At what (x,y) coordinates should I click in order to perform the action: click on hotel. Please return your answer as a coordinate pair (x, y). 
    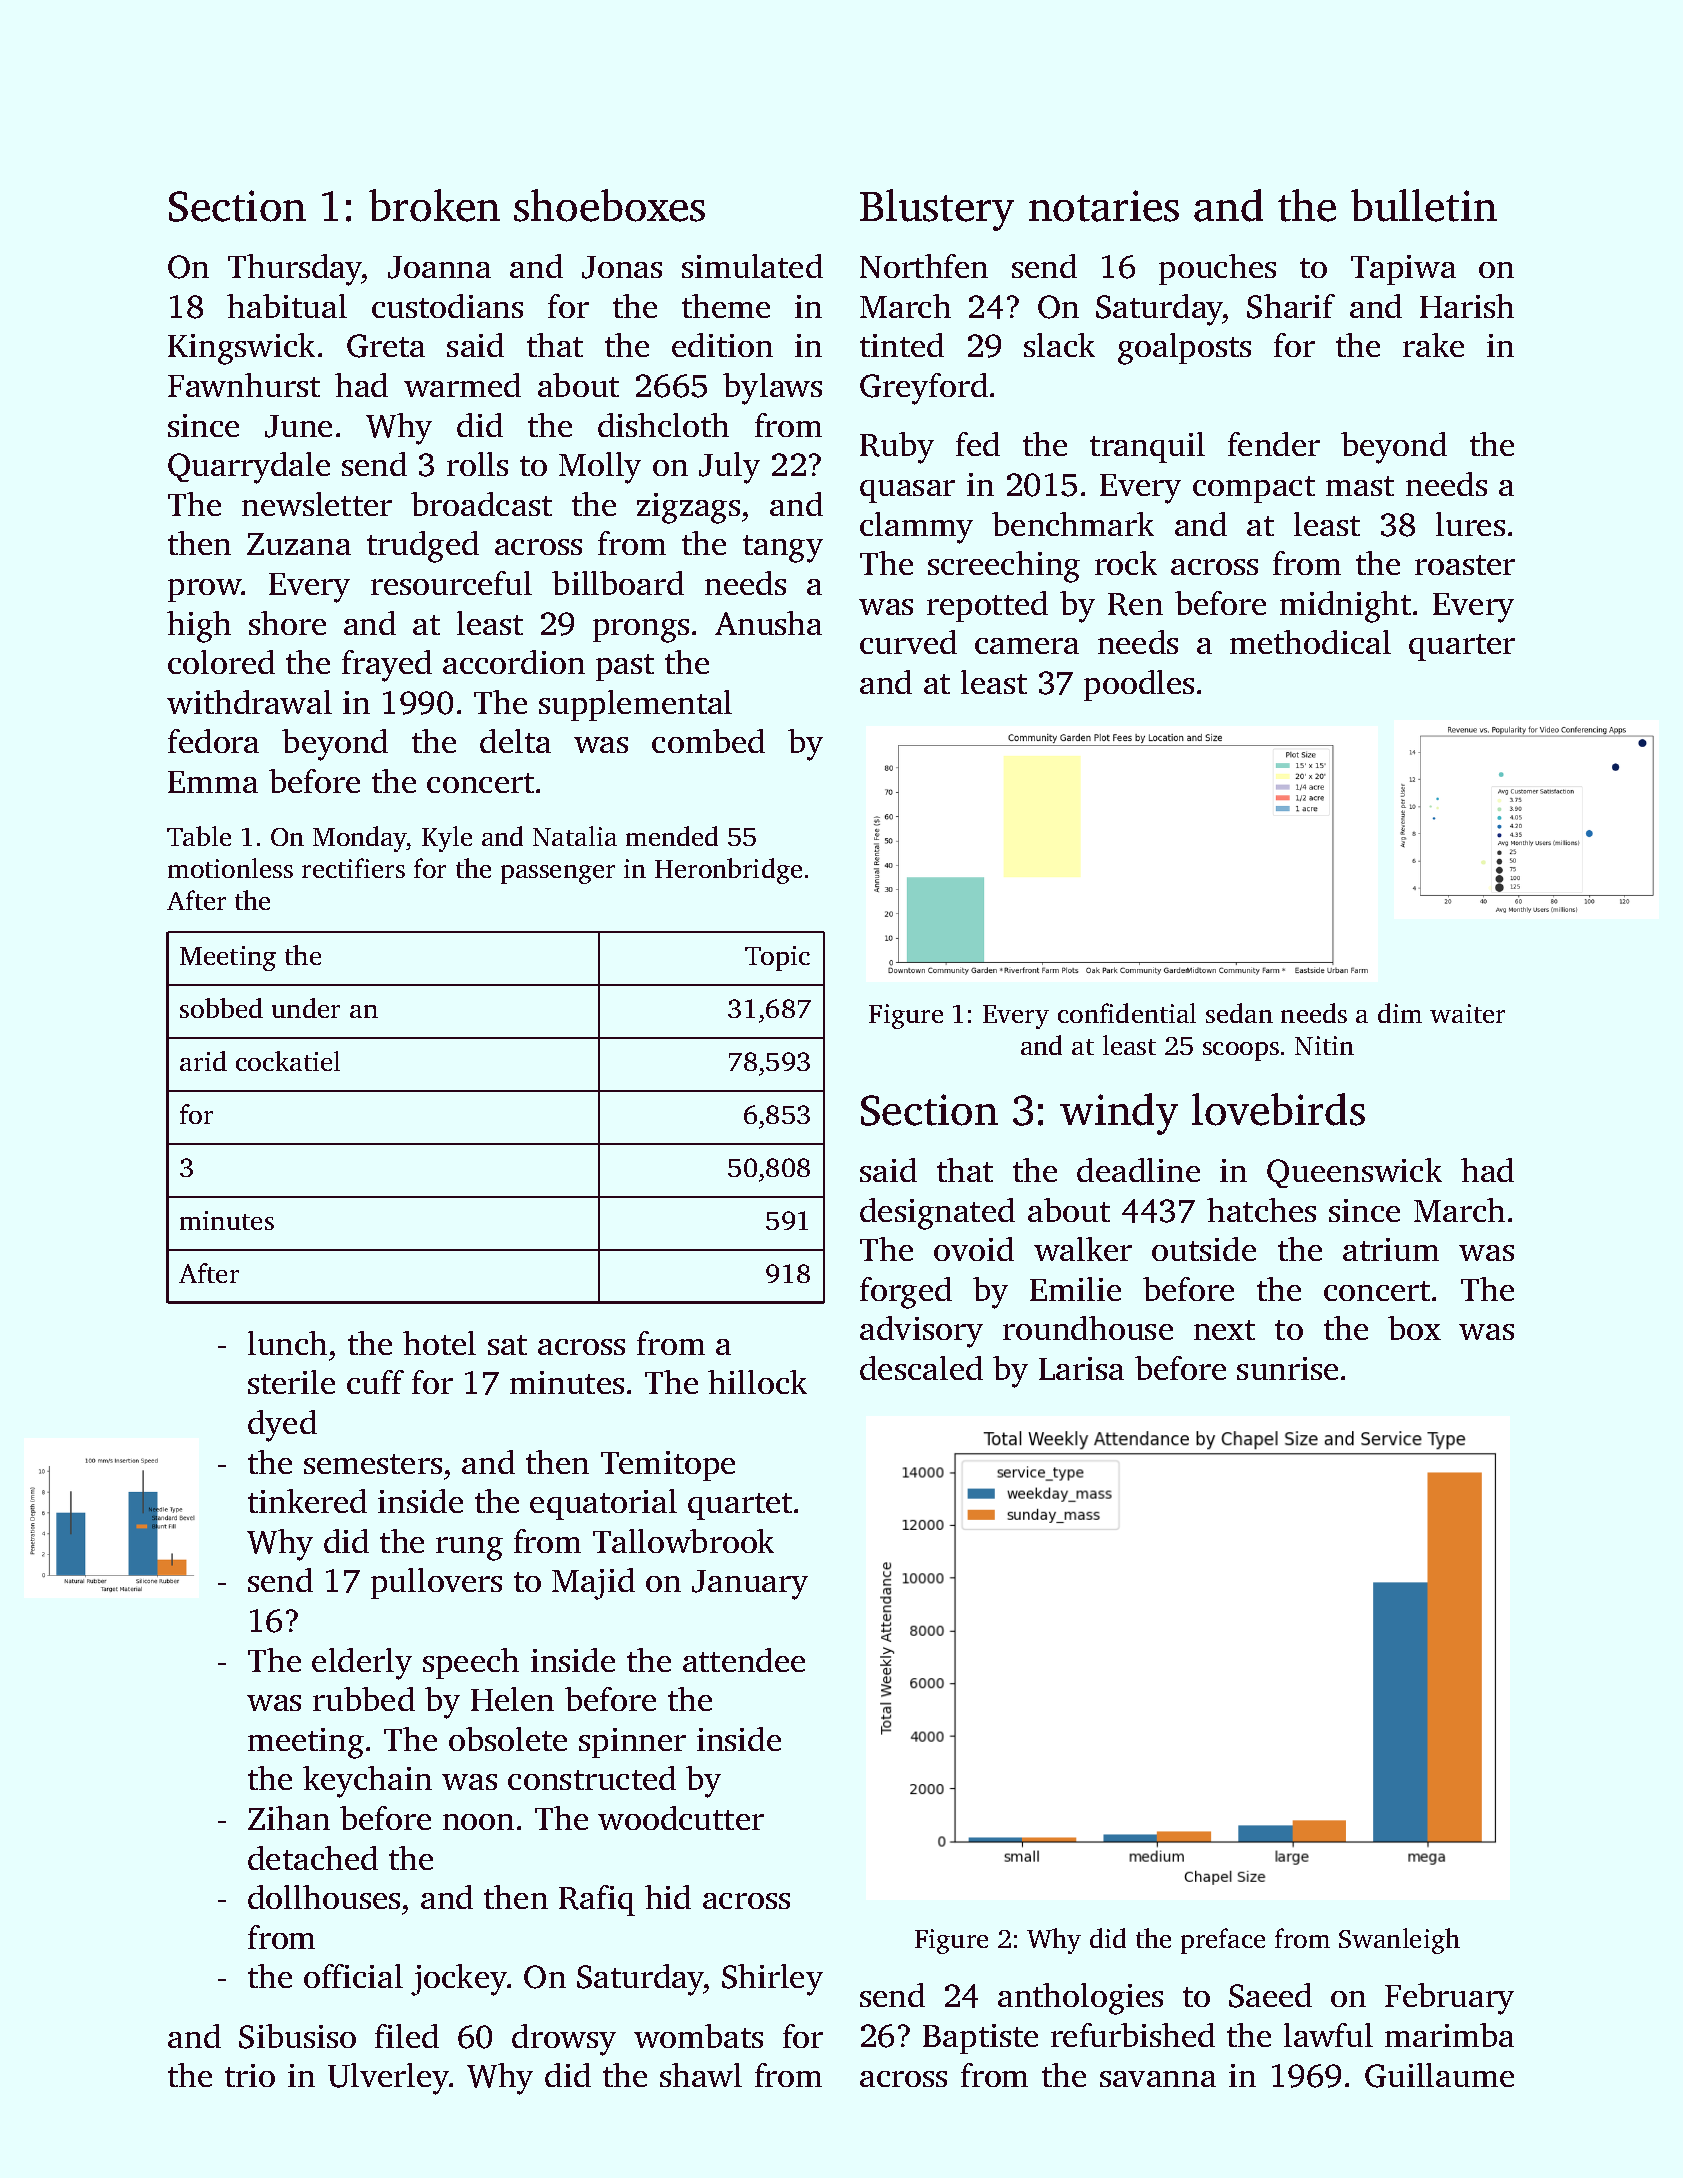
    Looking at the image, I should click on (439, 1343).
